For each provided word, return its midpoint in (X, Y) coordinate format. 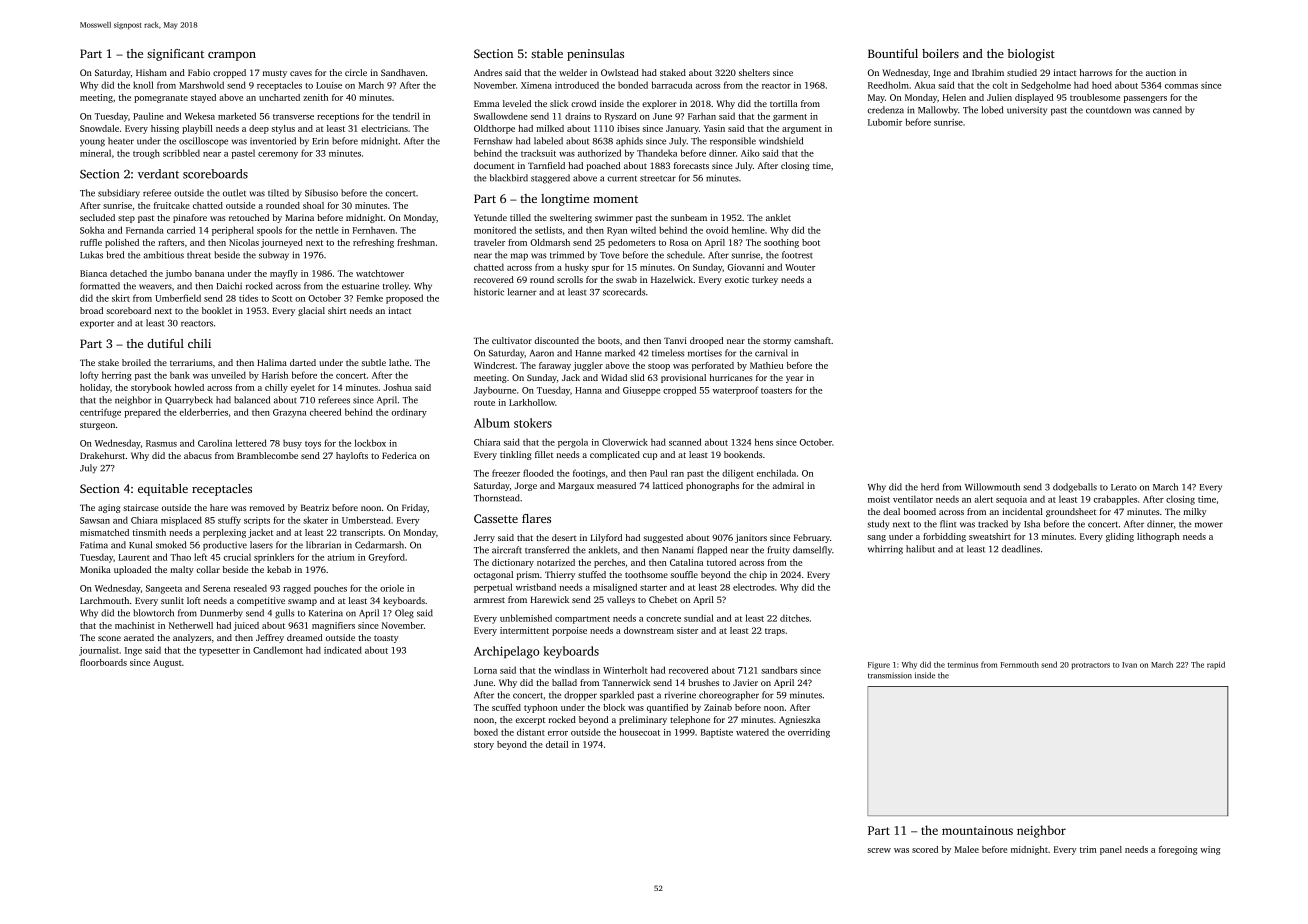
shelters (754, 72)
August (167, 663)
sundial (699, 618)
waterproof (735, 391)
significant (175, 55)
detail (557, 744)
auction (1161, 72)
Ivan (1129, 665)
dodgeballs (1075, 488)
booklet (217, 310)
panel (1111, 850)
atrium (341, 557)
